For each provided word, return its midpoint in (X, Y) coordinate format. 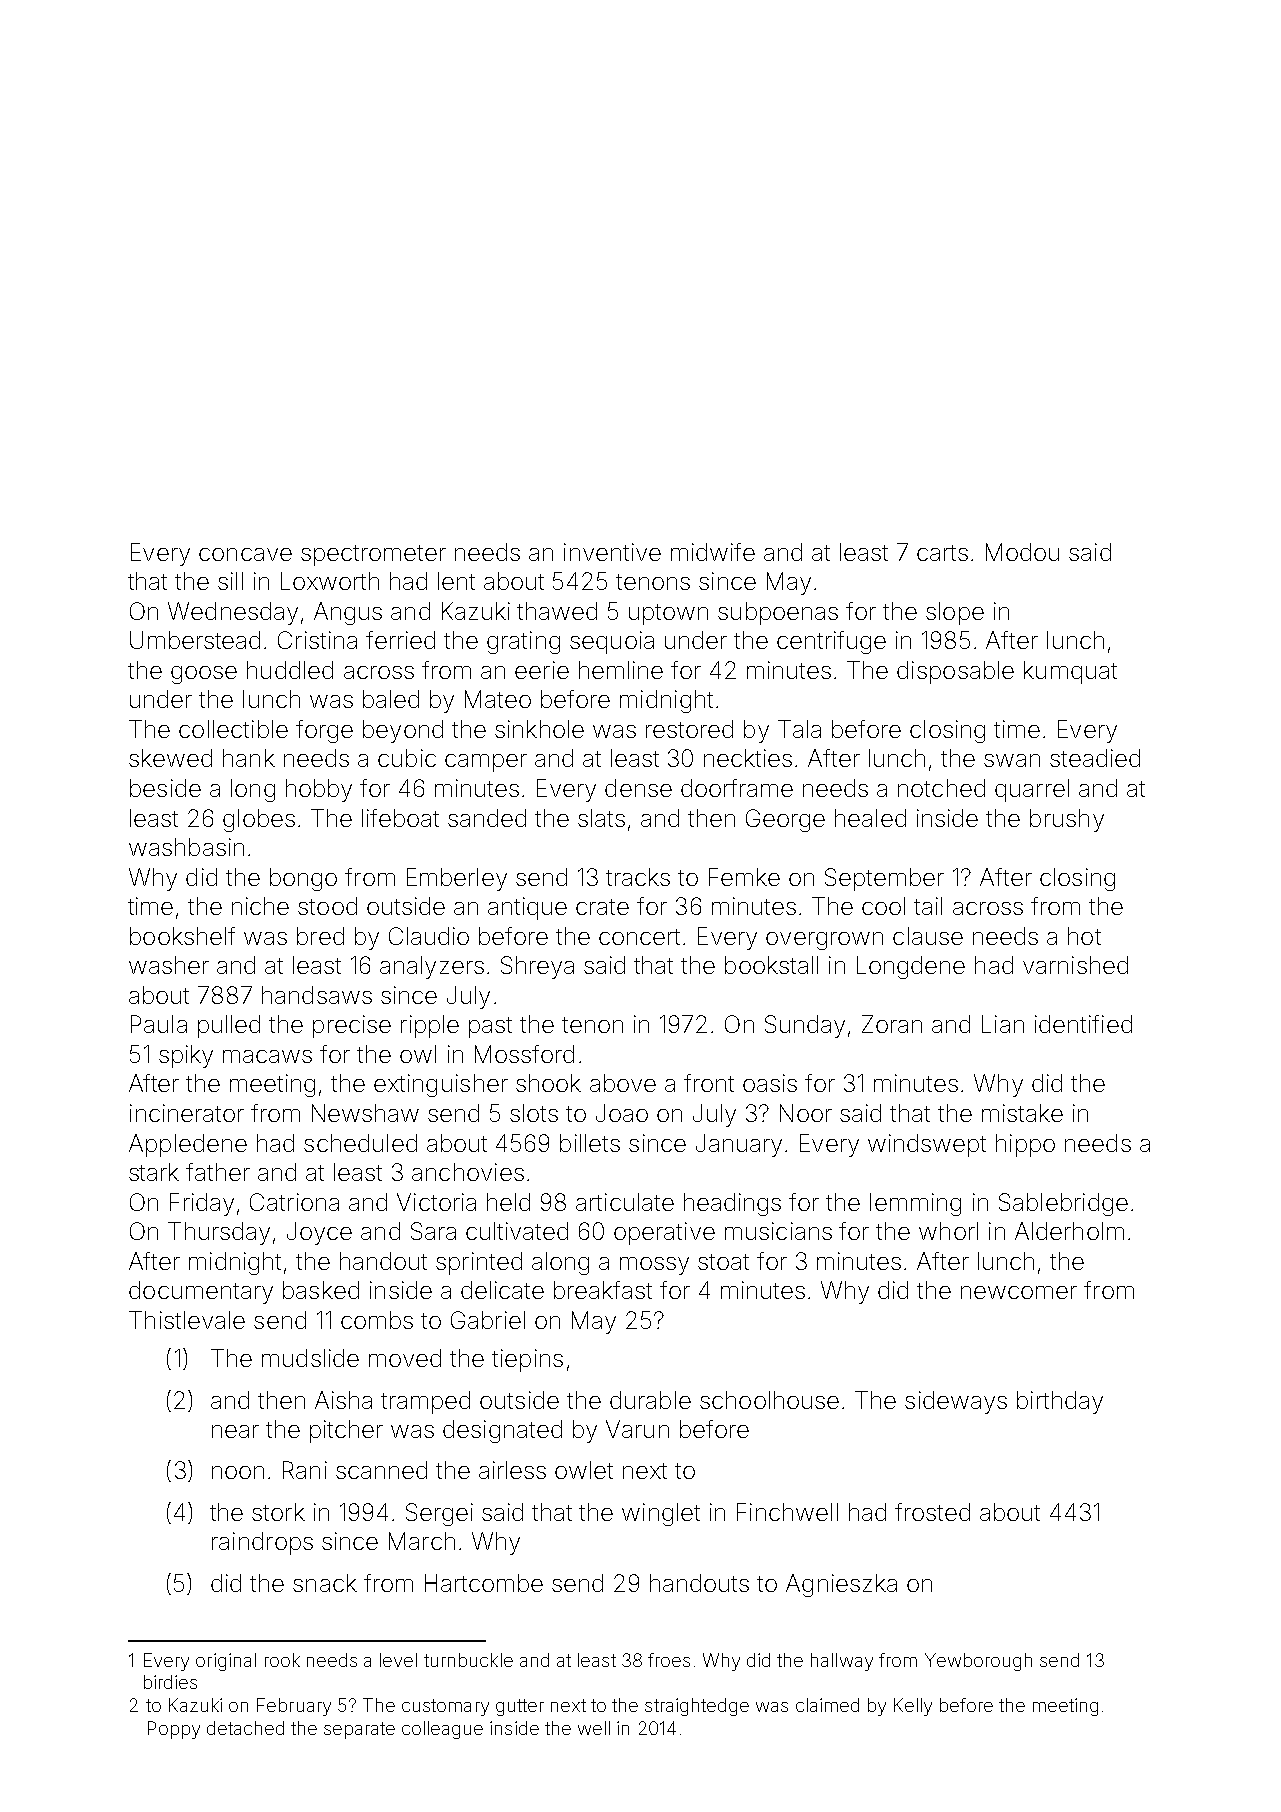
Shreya (537, 967)
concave (245, 554)
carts (942, 553)
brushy (1067, 820)
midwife (713, 552)
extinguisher (441, 1085)
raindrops (262, 1543)
